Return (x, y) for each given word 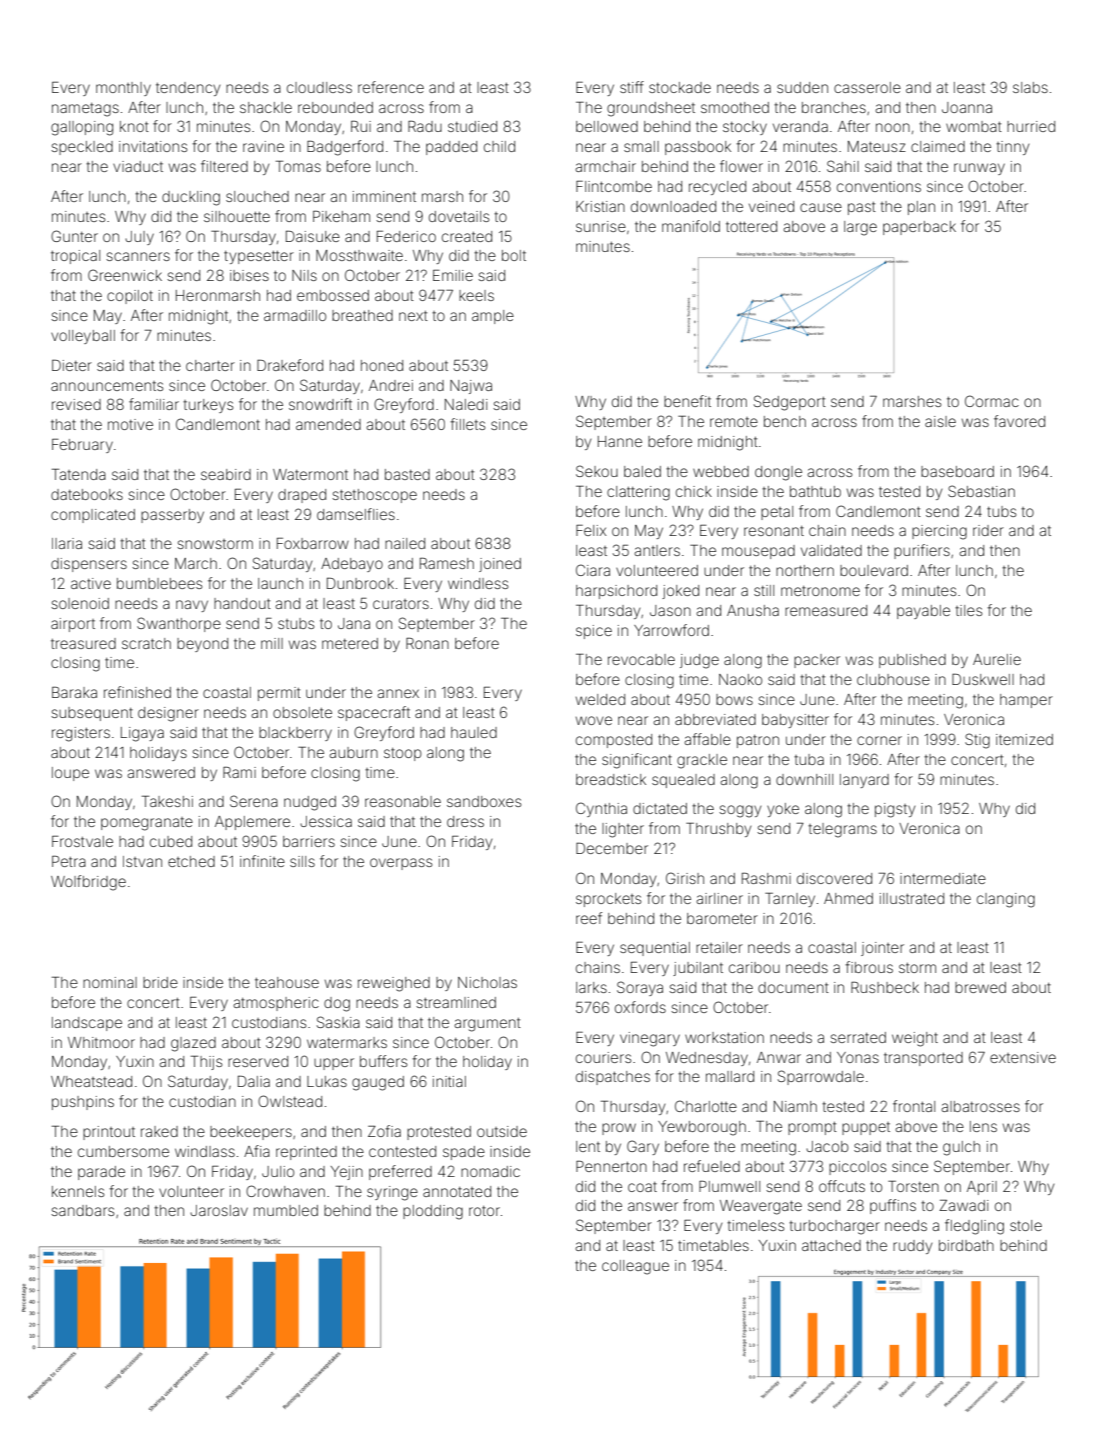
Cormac (992, 401)
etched (191, 861)
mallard (730, 1076)
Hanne (620, 441)
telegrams (842, 830)
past (862, 208)
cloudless (319, 87)
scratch (146, 643)
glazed (193, 1044)
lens (983, 1126)
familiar (154, 404)
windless (478, 583)
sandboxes (484, 801)
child (499, 146)
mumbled (286, 1210)
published (912, 661)
